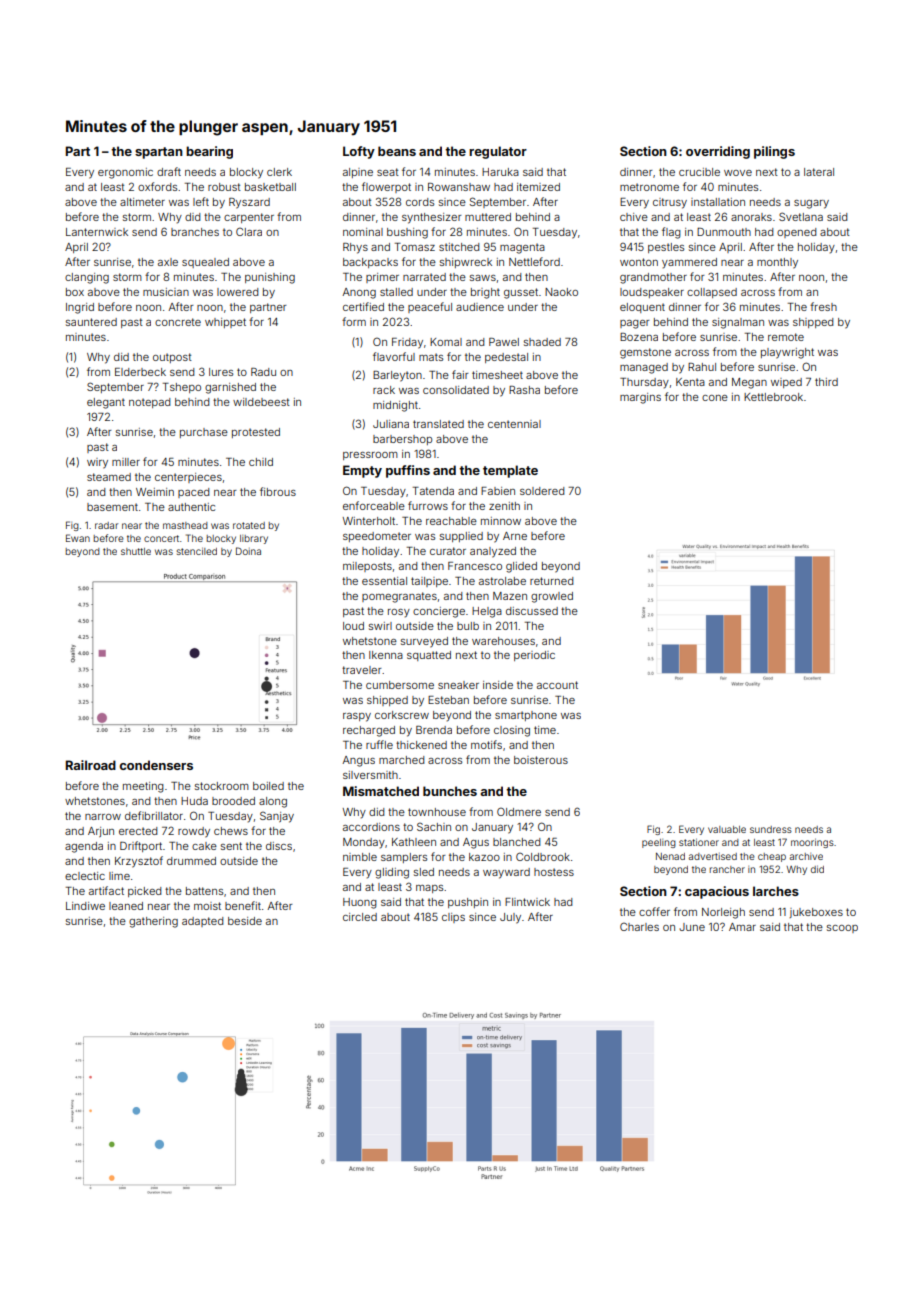 This page has height=1308, width=924. I want to click on installation, so click(718, 202).
